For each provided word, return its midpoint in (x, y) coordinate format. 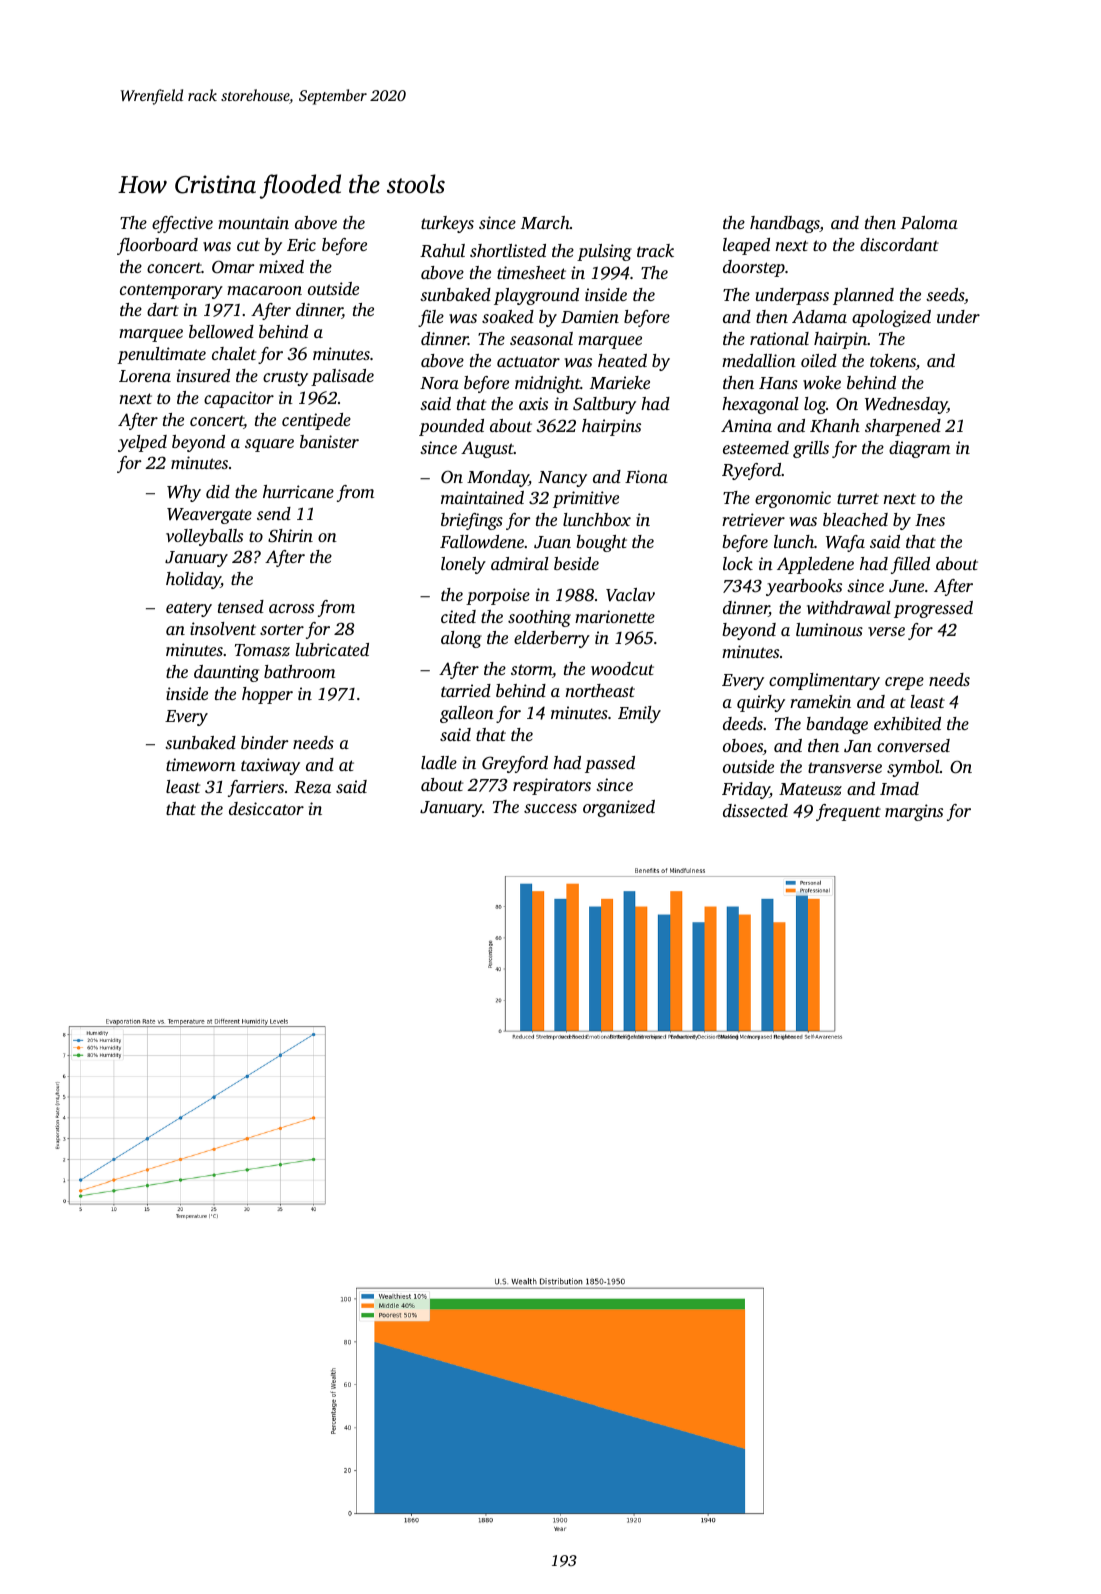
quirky (761, 703)
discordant (899, 244)
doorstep (754, 268)
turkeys (447, 224)
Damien (590, 316)
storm (531, 669)
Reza (312, 787)
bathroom (299, 671)
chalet (234, 353)
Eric (301, 244)
